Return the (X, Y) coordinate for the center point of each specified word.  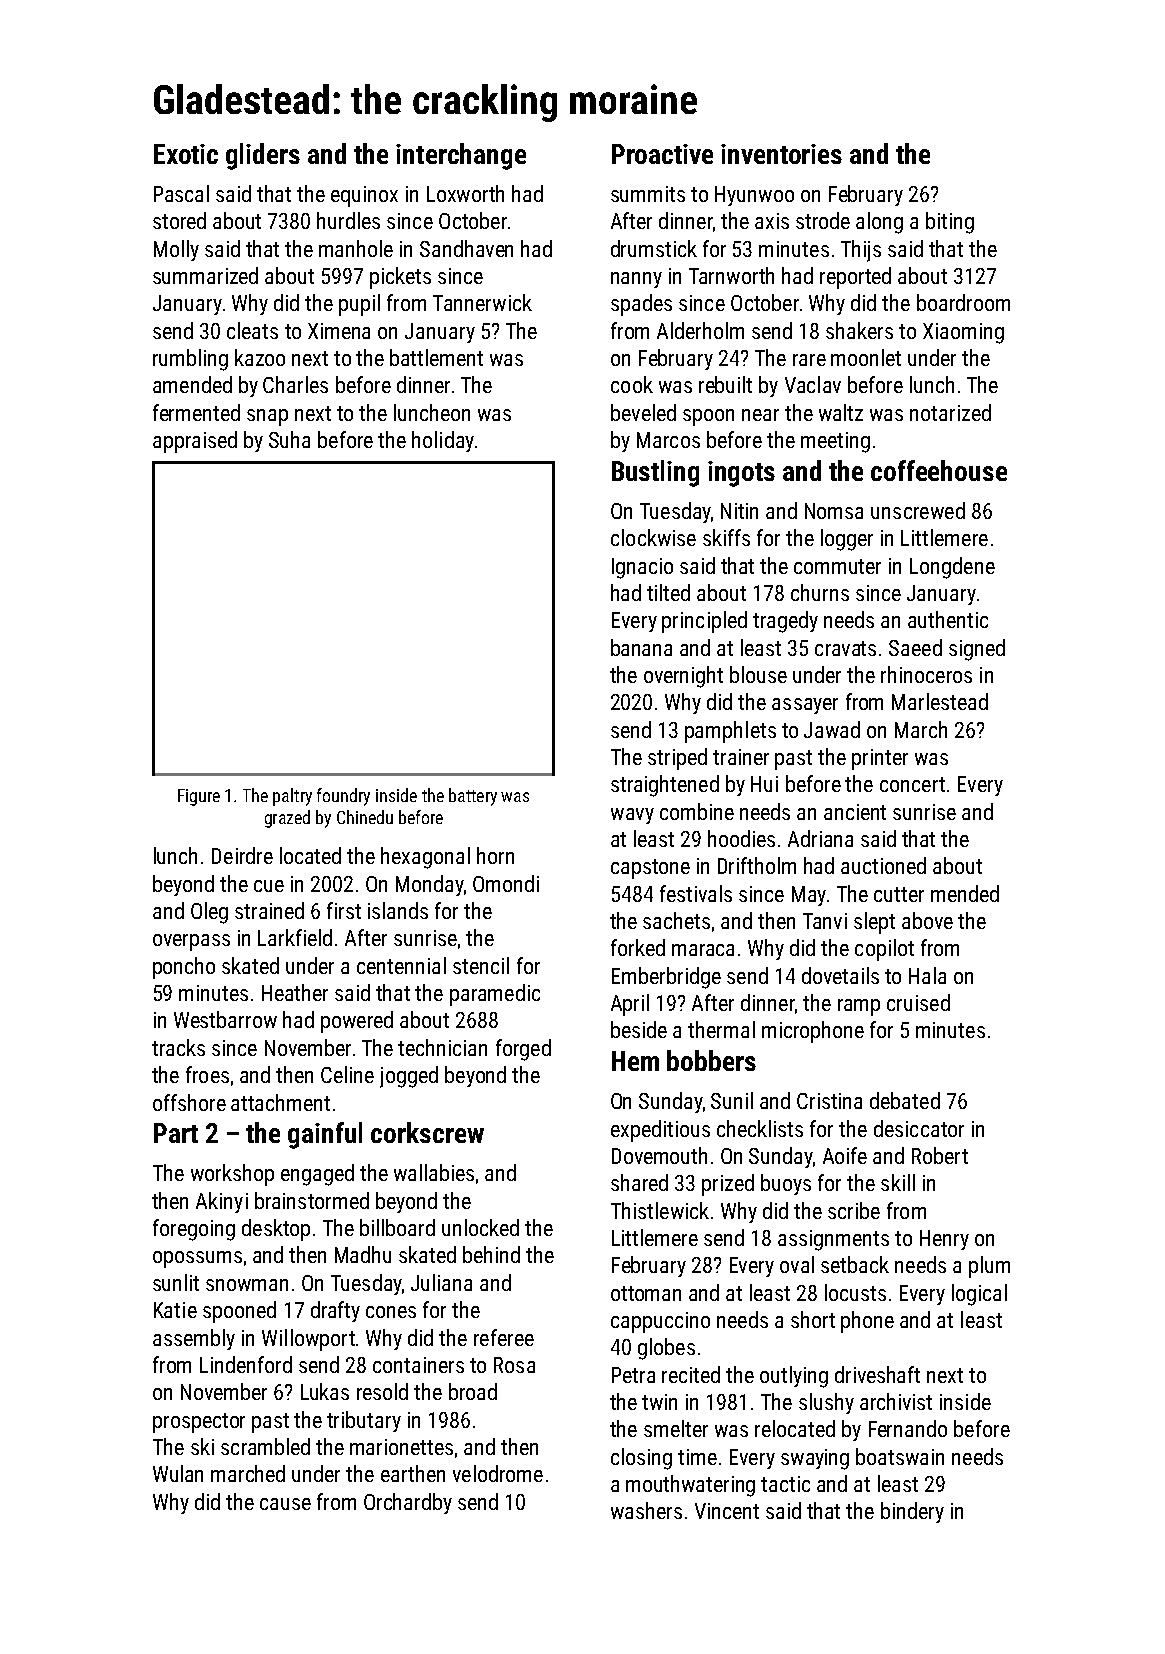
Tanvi (825, 921)
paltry (292, 797)
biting (950, 223)
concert (912, 784)
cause (285, 1504)
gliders (263, 156)
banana (641, 647)
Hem (635, 1061)
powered (357, 1022)
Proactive (662, 154)
